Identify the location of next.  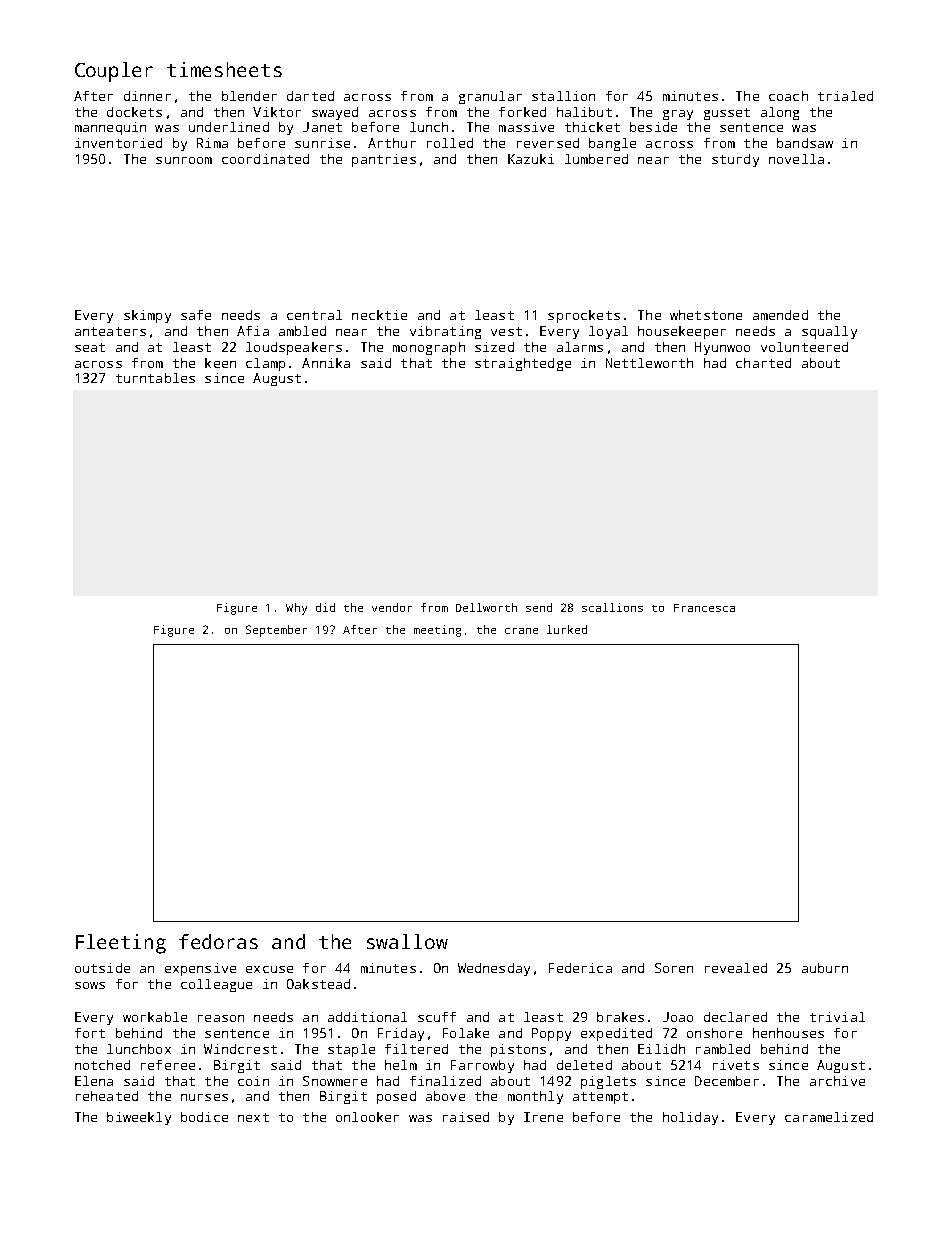
(253, 1117).
